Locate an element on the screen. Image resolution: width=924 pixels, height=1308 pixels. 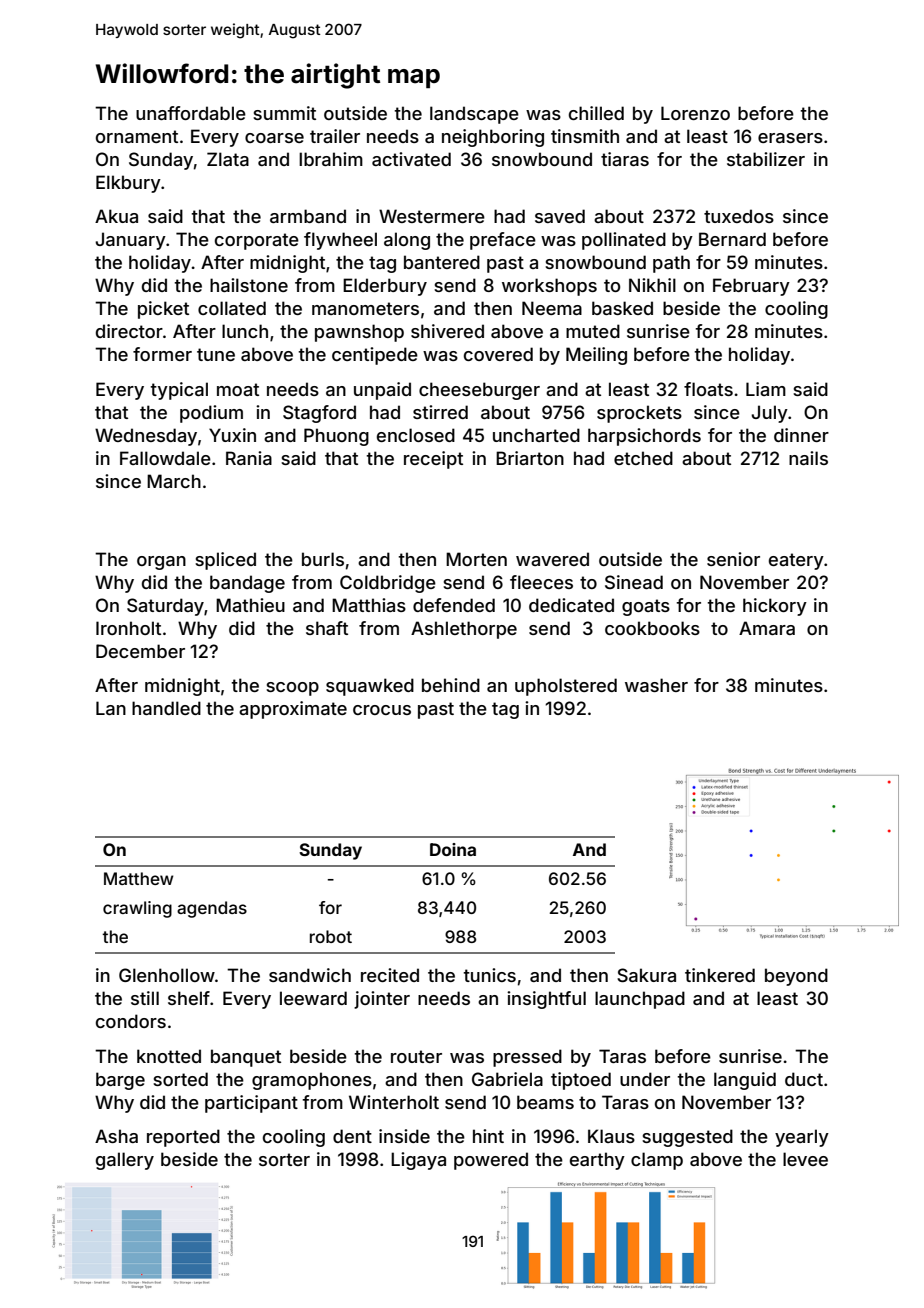
upholstered is located at coordinates (566, 687).
